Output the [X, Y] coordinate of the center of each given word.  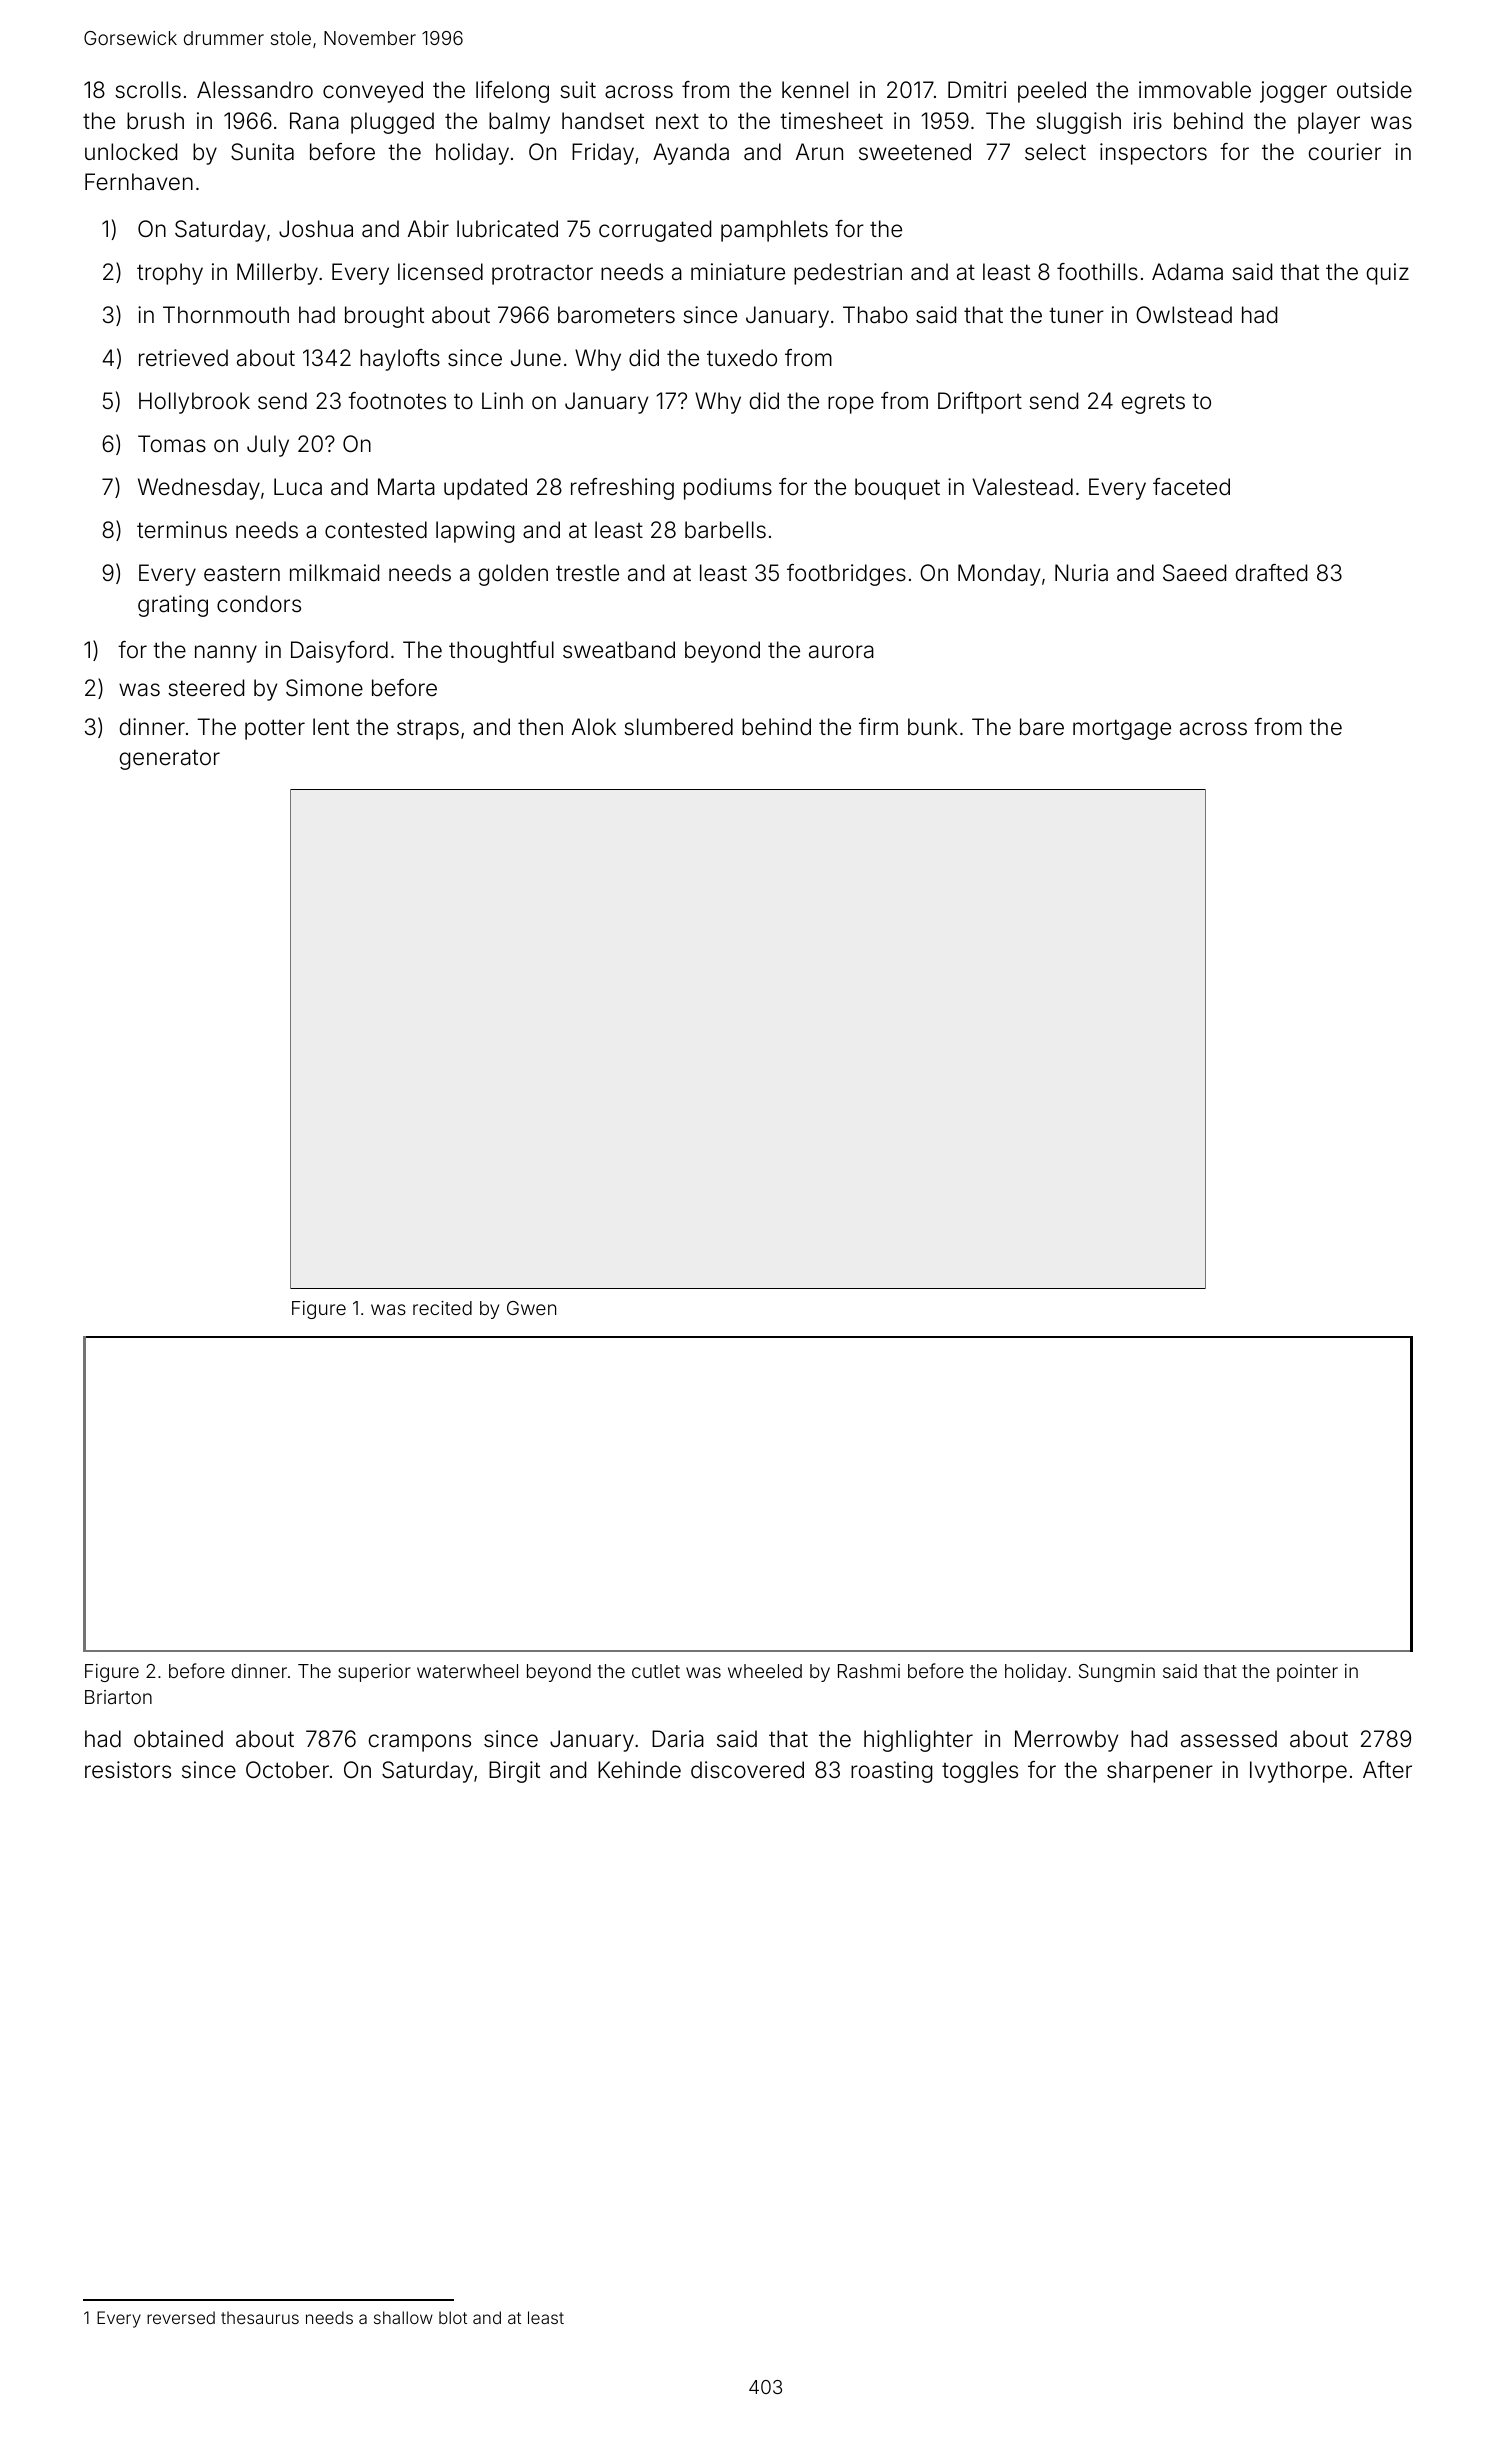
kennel [815, 90]
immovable [1195, 90]
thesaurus [260, 2317]
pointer [1307, 1673]
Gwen [531, 1308]
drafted [1271, 573]
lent [331, 727]
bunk [933, 727]
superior [374, 1673]
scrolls [148, 89]
